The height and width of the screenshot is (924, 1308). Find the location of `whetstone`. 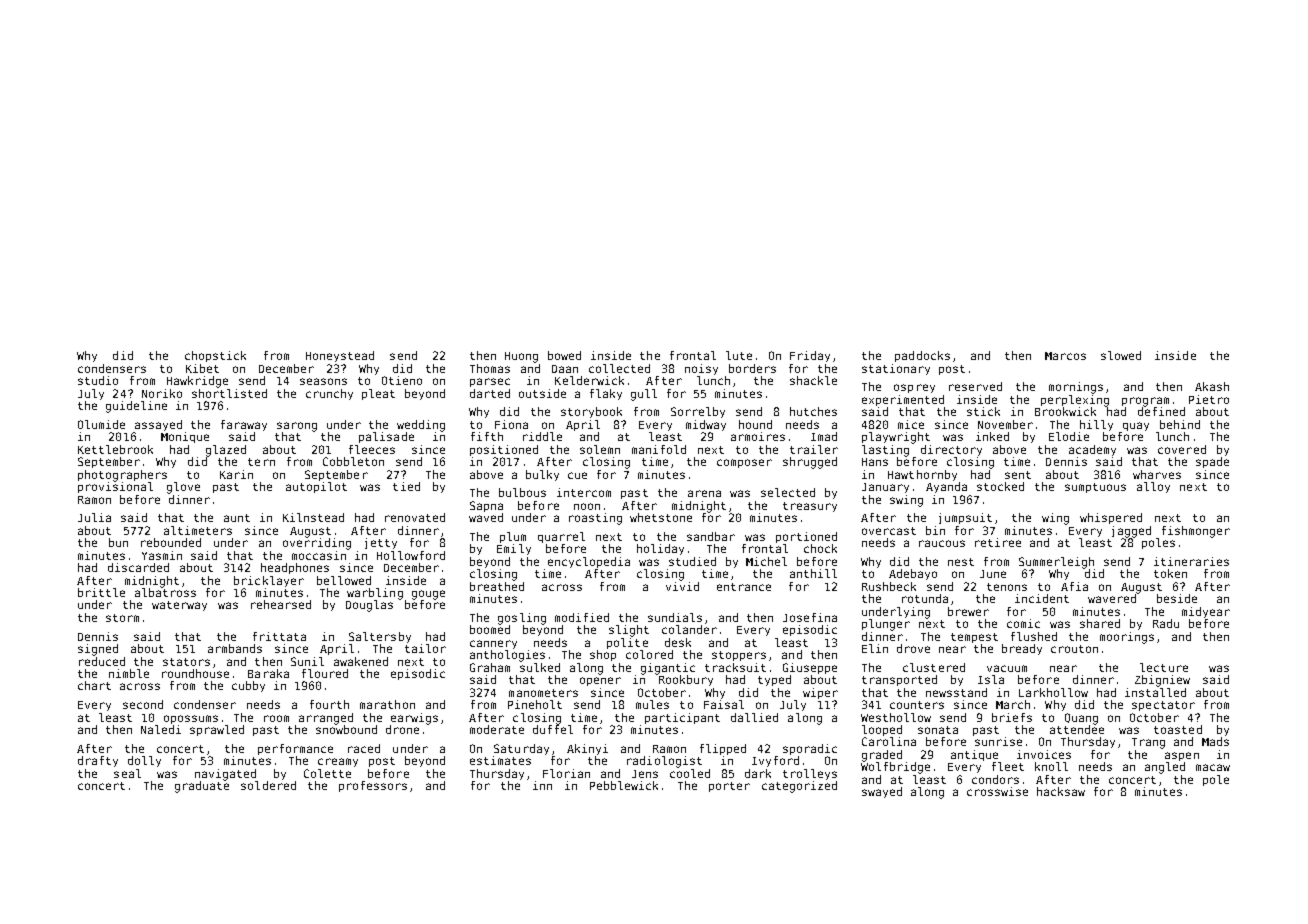

whetstone is located at coordinates (661, 517).
